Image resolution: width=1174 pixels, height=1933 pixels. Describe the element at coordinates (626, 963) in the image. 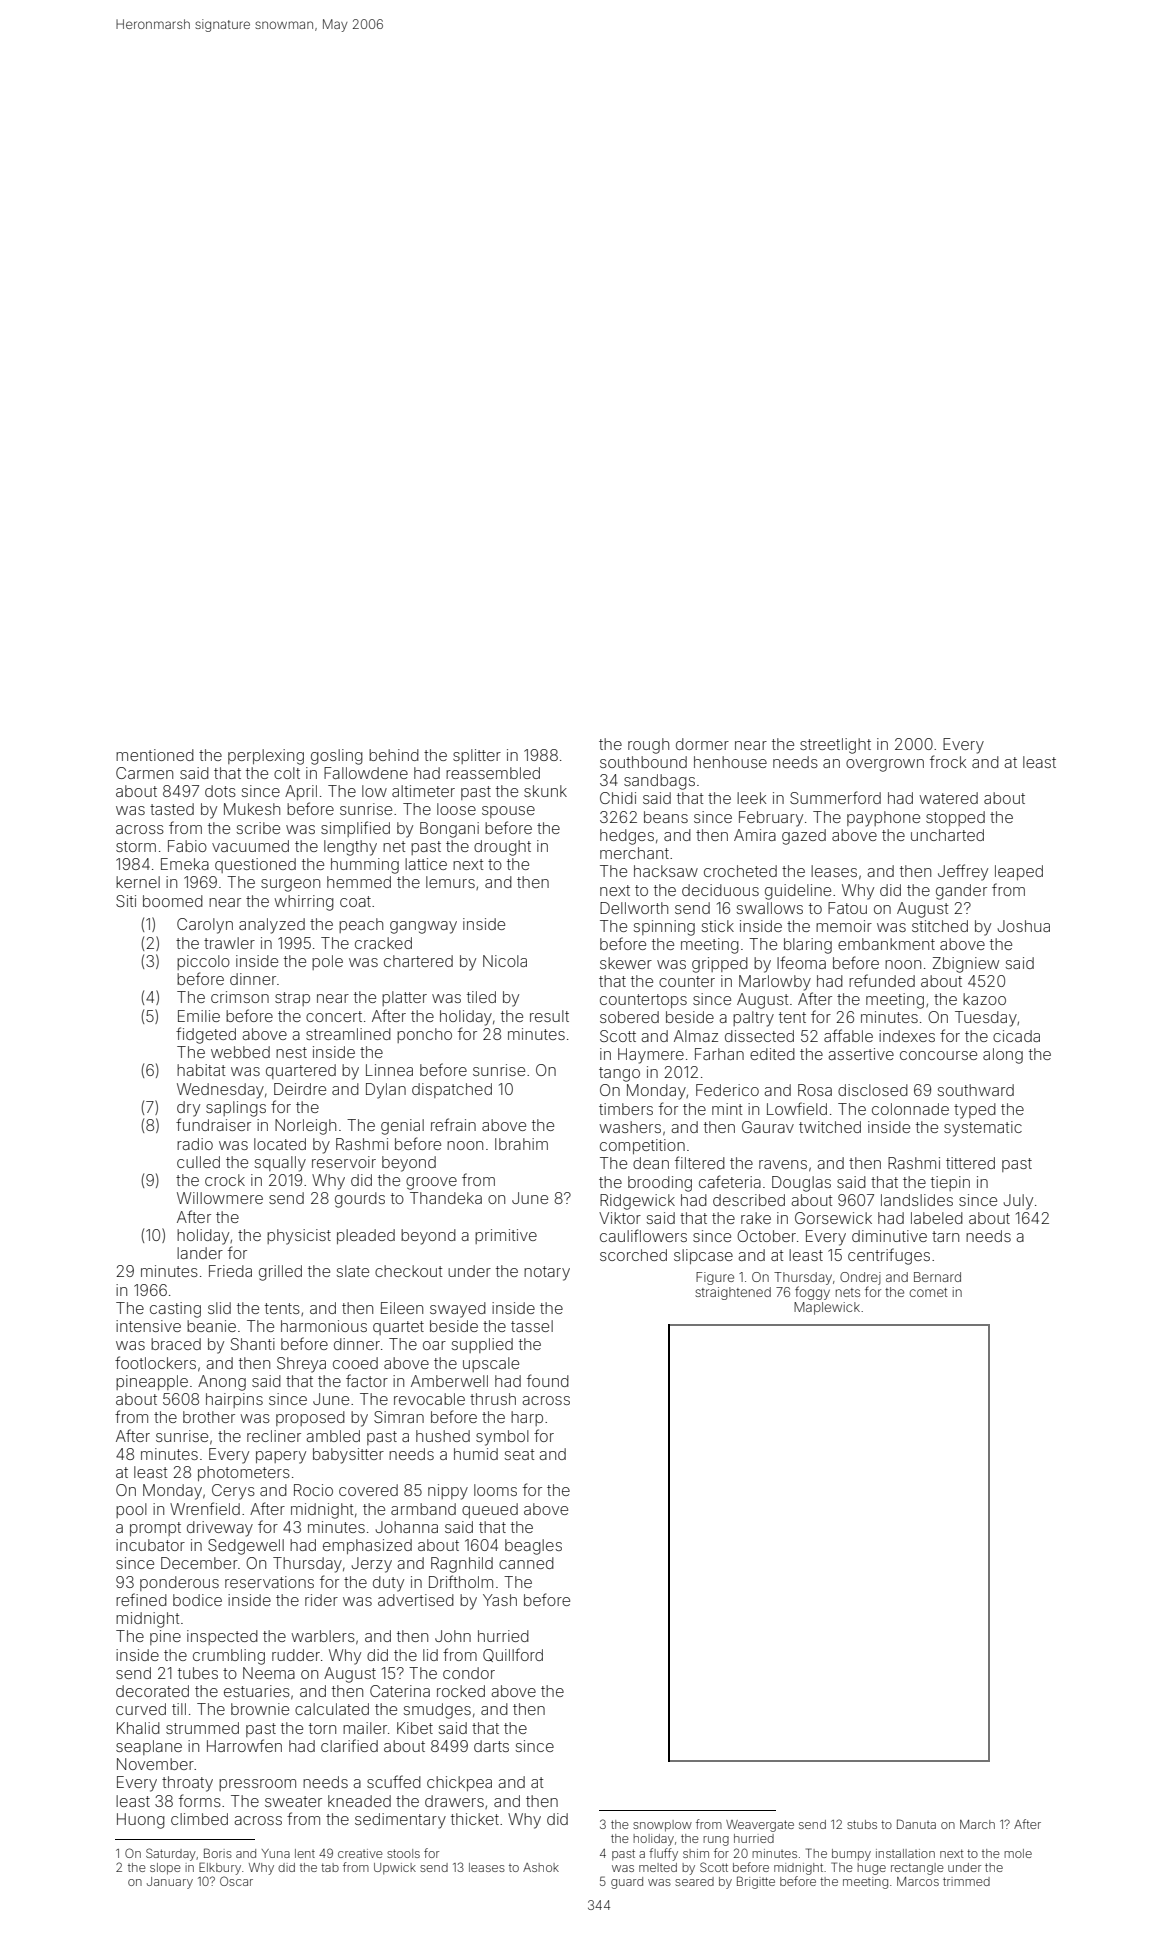

I see `skewer` at that location.
